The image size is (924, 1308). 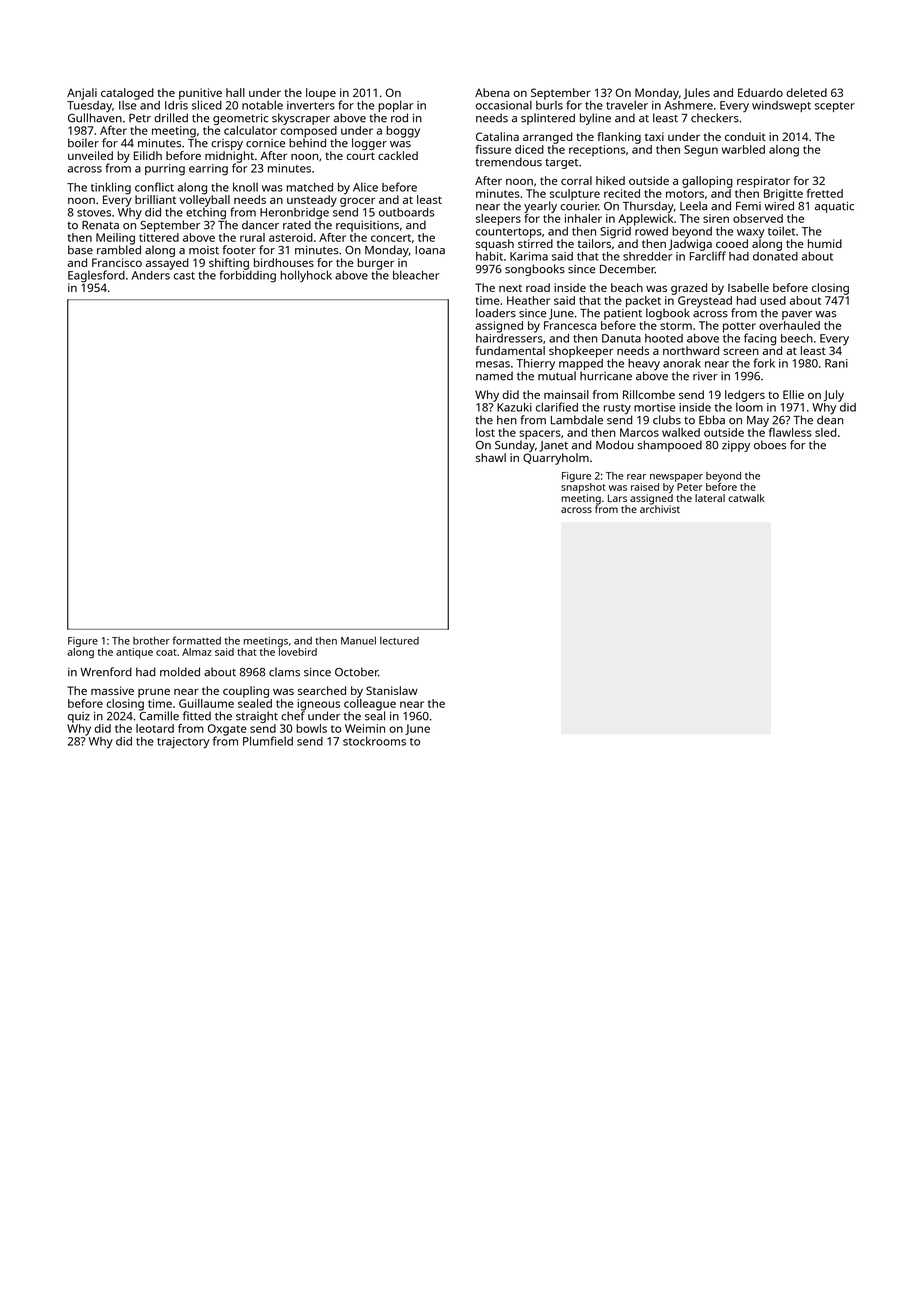 What do you see at coordinates (246, 692) in the image?
I see `coupling` at bounding box center [246, 692].
